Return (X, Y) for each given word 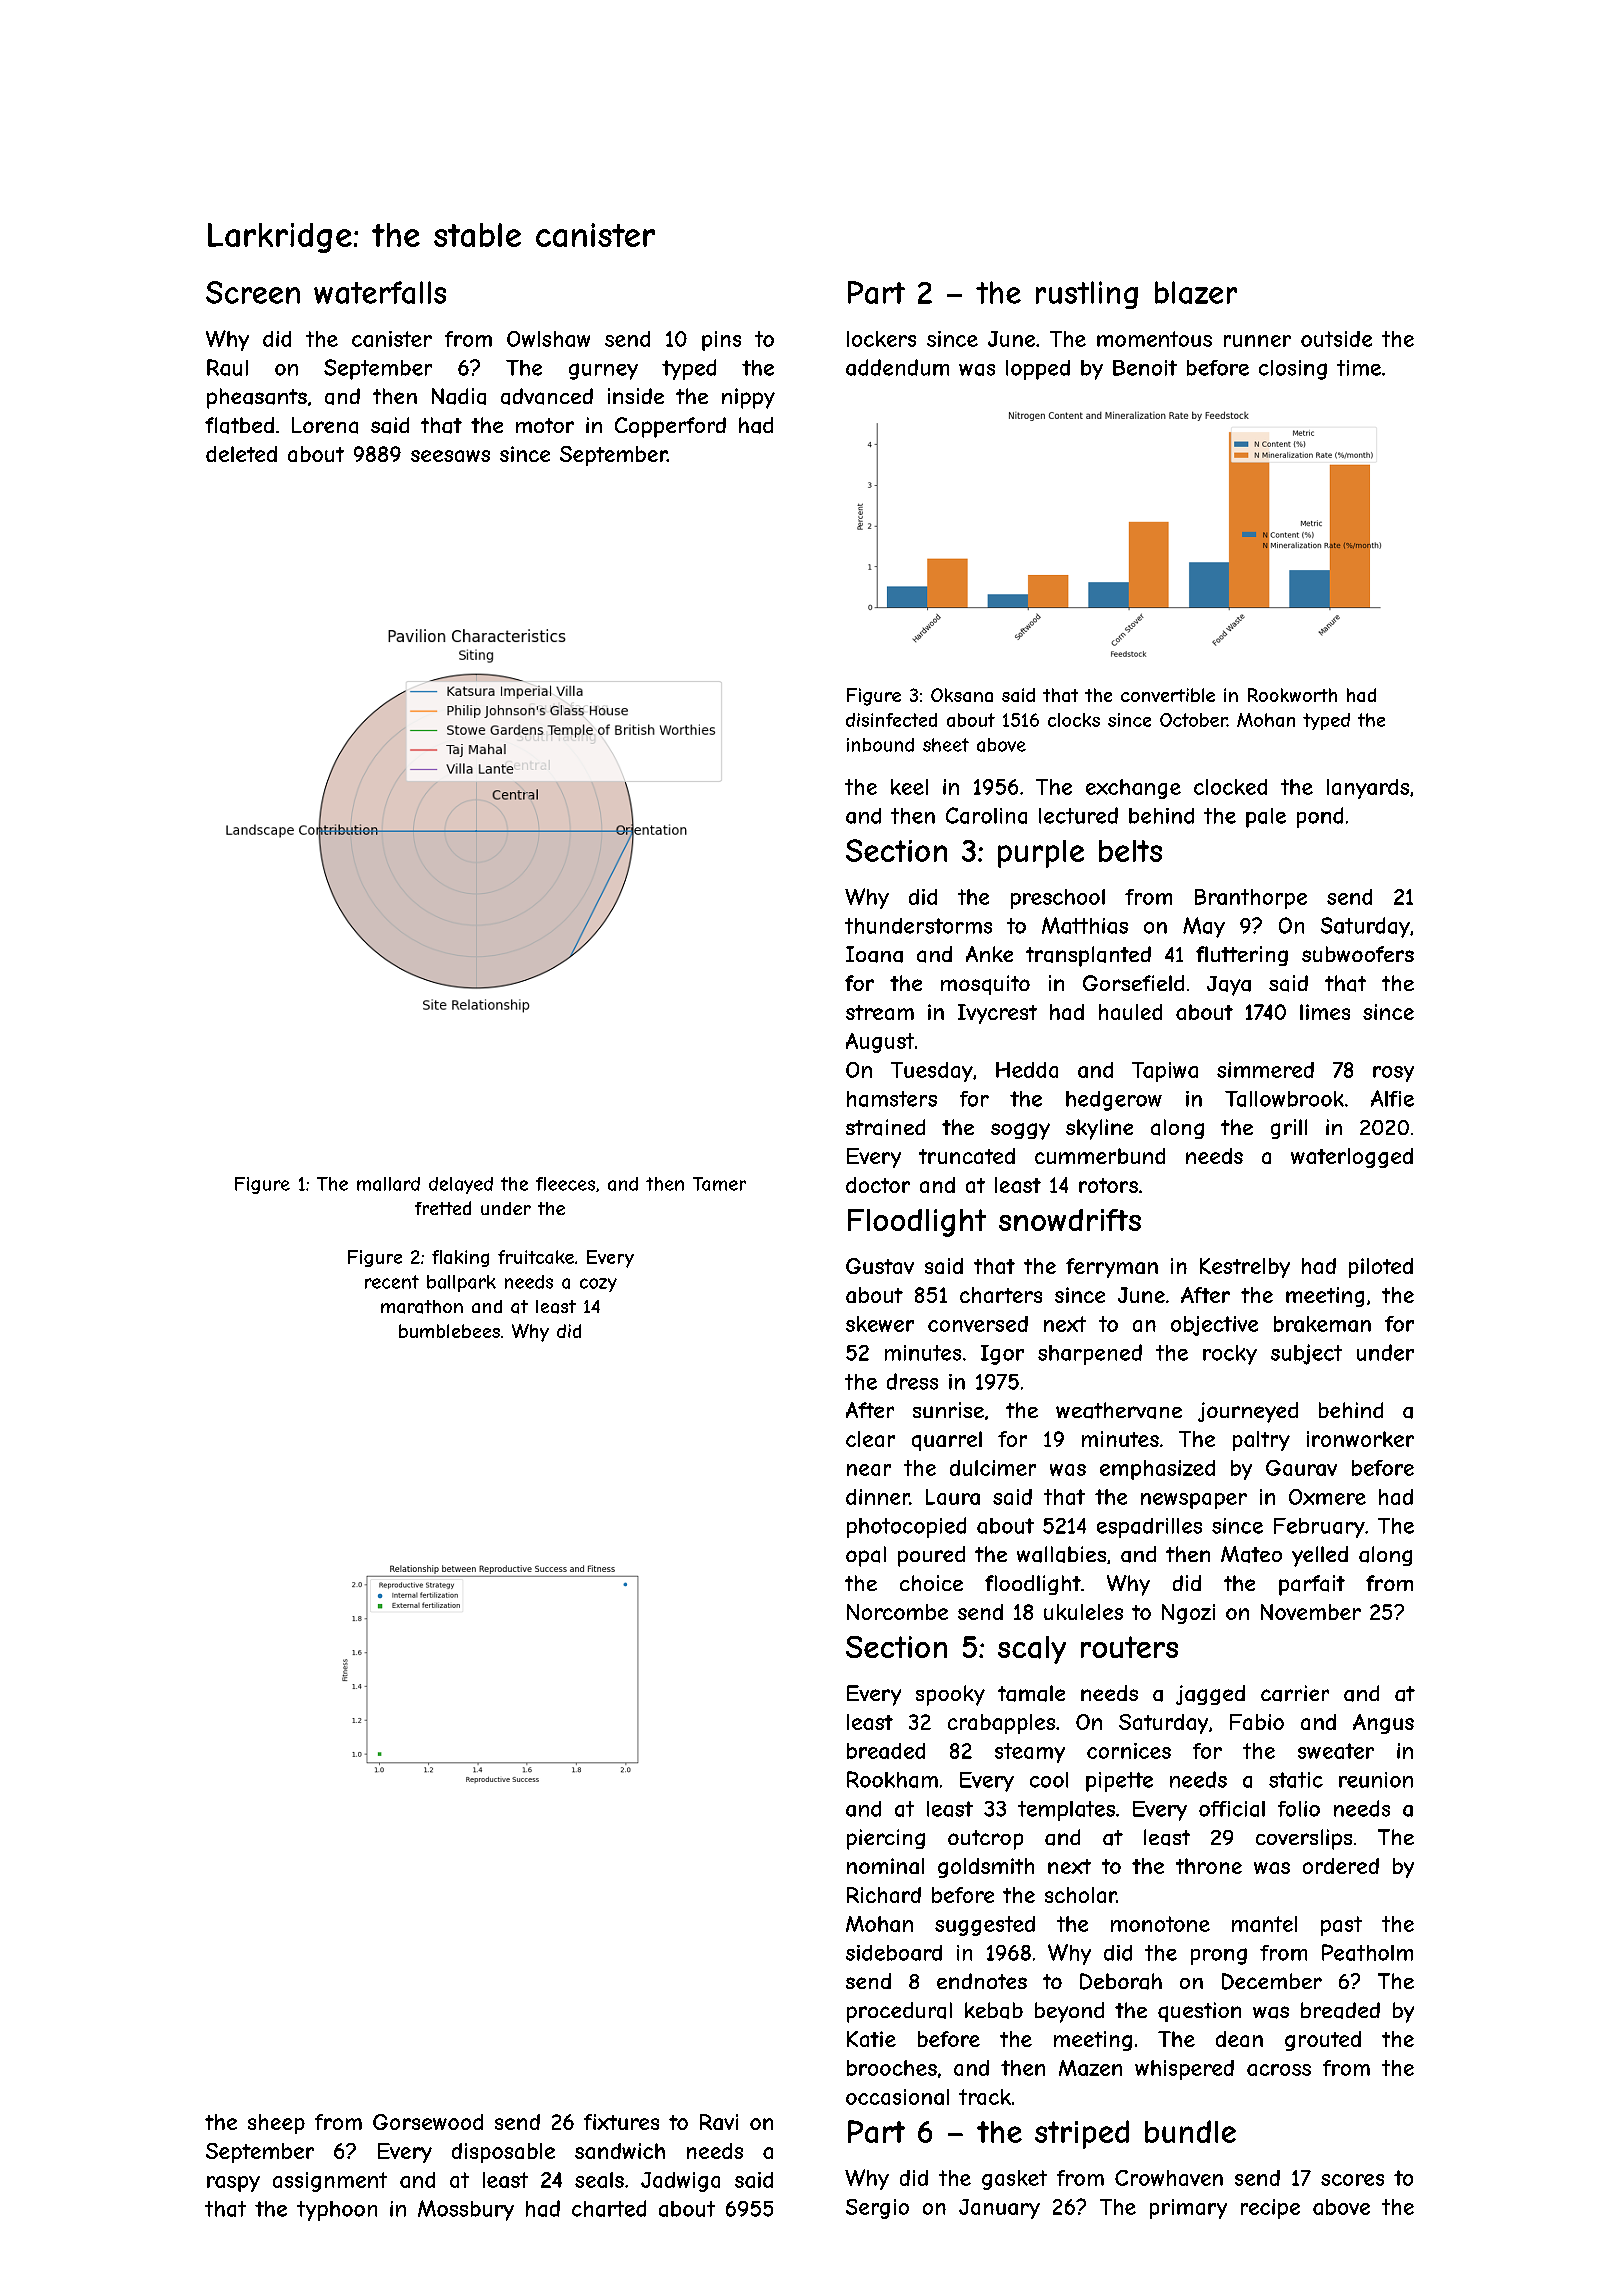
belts (1130, 851)
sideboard (894, 1953)
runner (1257, 341)
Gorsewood (428, 2122)
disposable (503, 2153)
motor (545, 425)
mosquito (985, 985)
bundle (1190, 2131)
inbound (880, 745)
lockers (881, 339)
